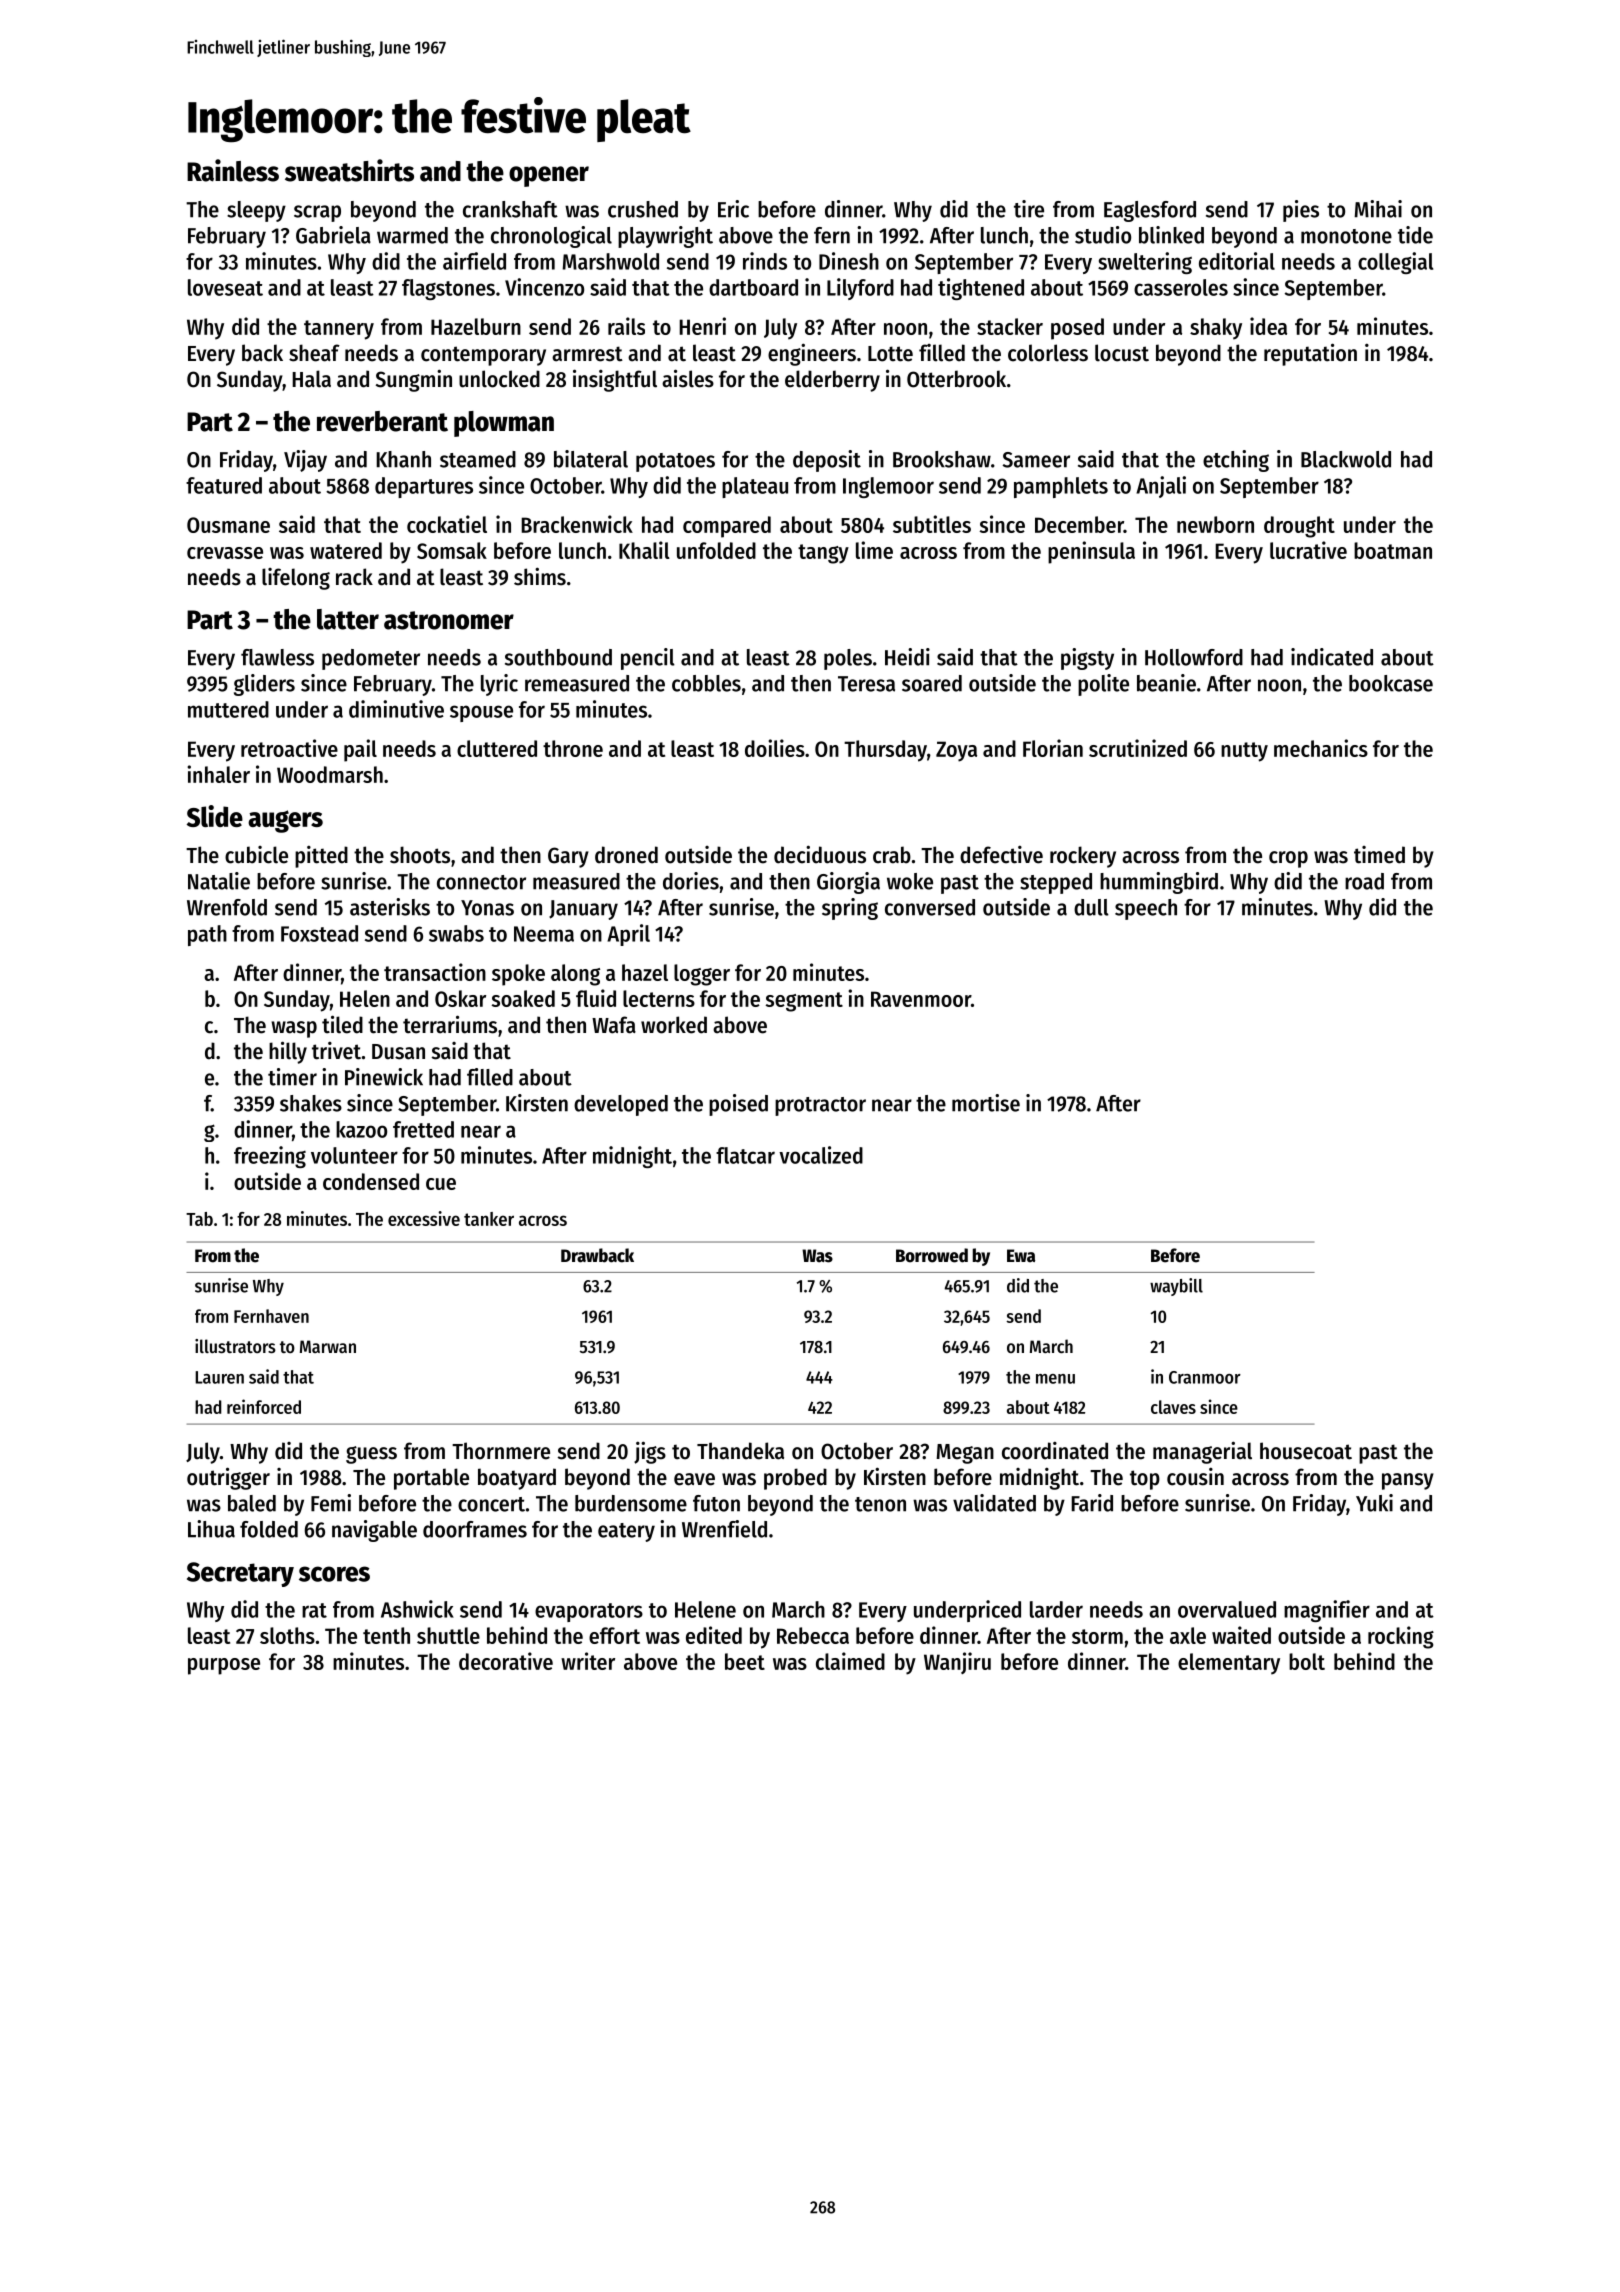  I want to click on deposit, so click(827, 461).
